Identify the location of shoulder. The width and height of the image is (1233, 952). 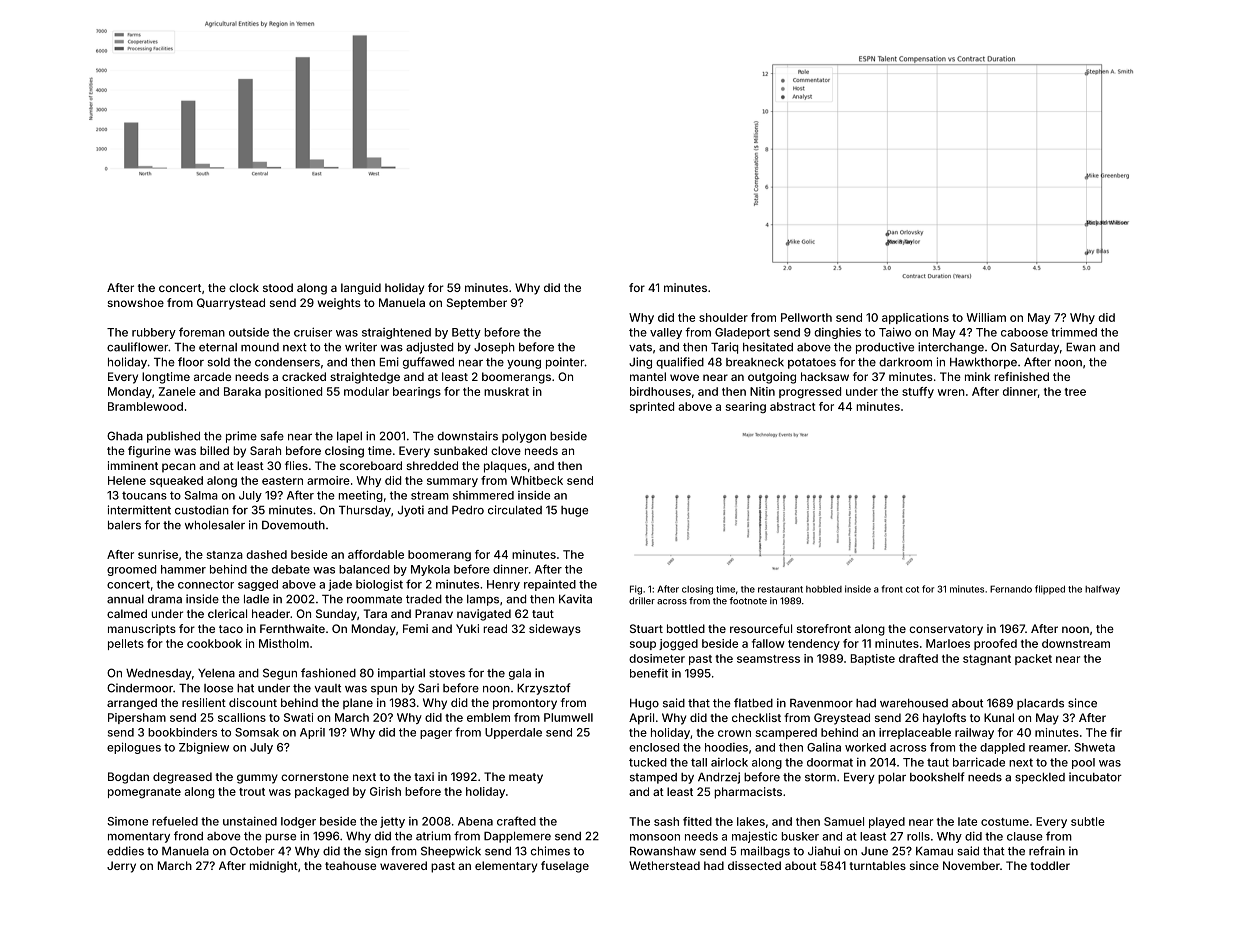
(723, 317).
